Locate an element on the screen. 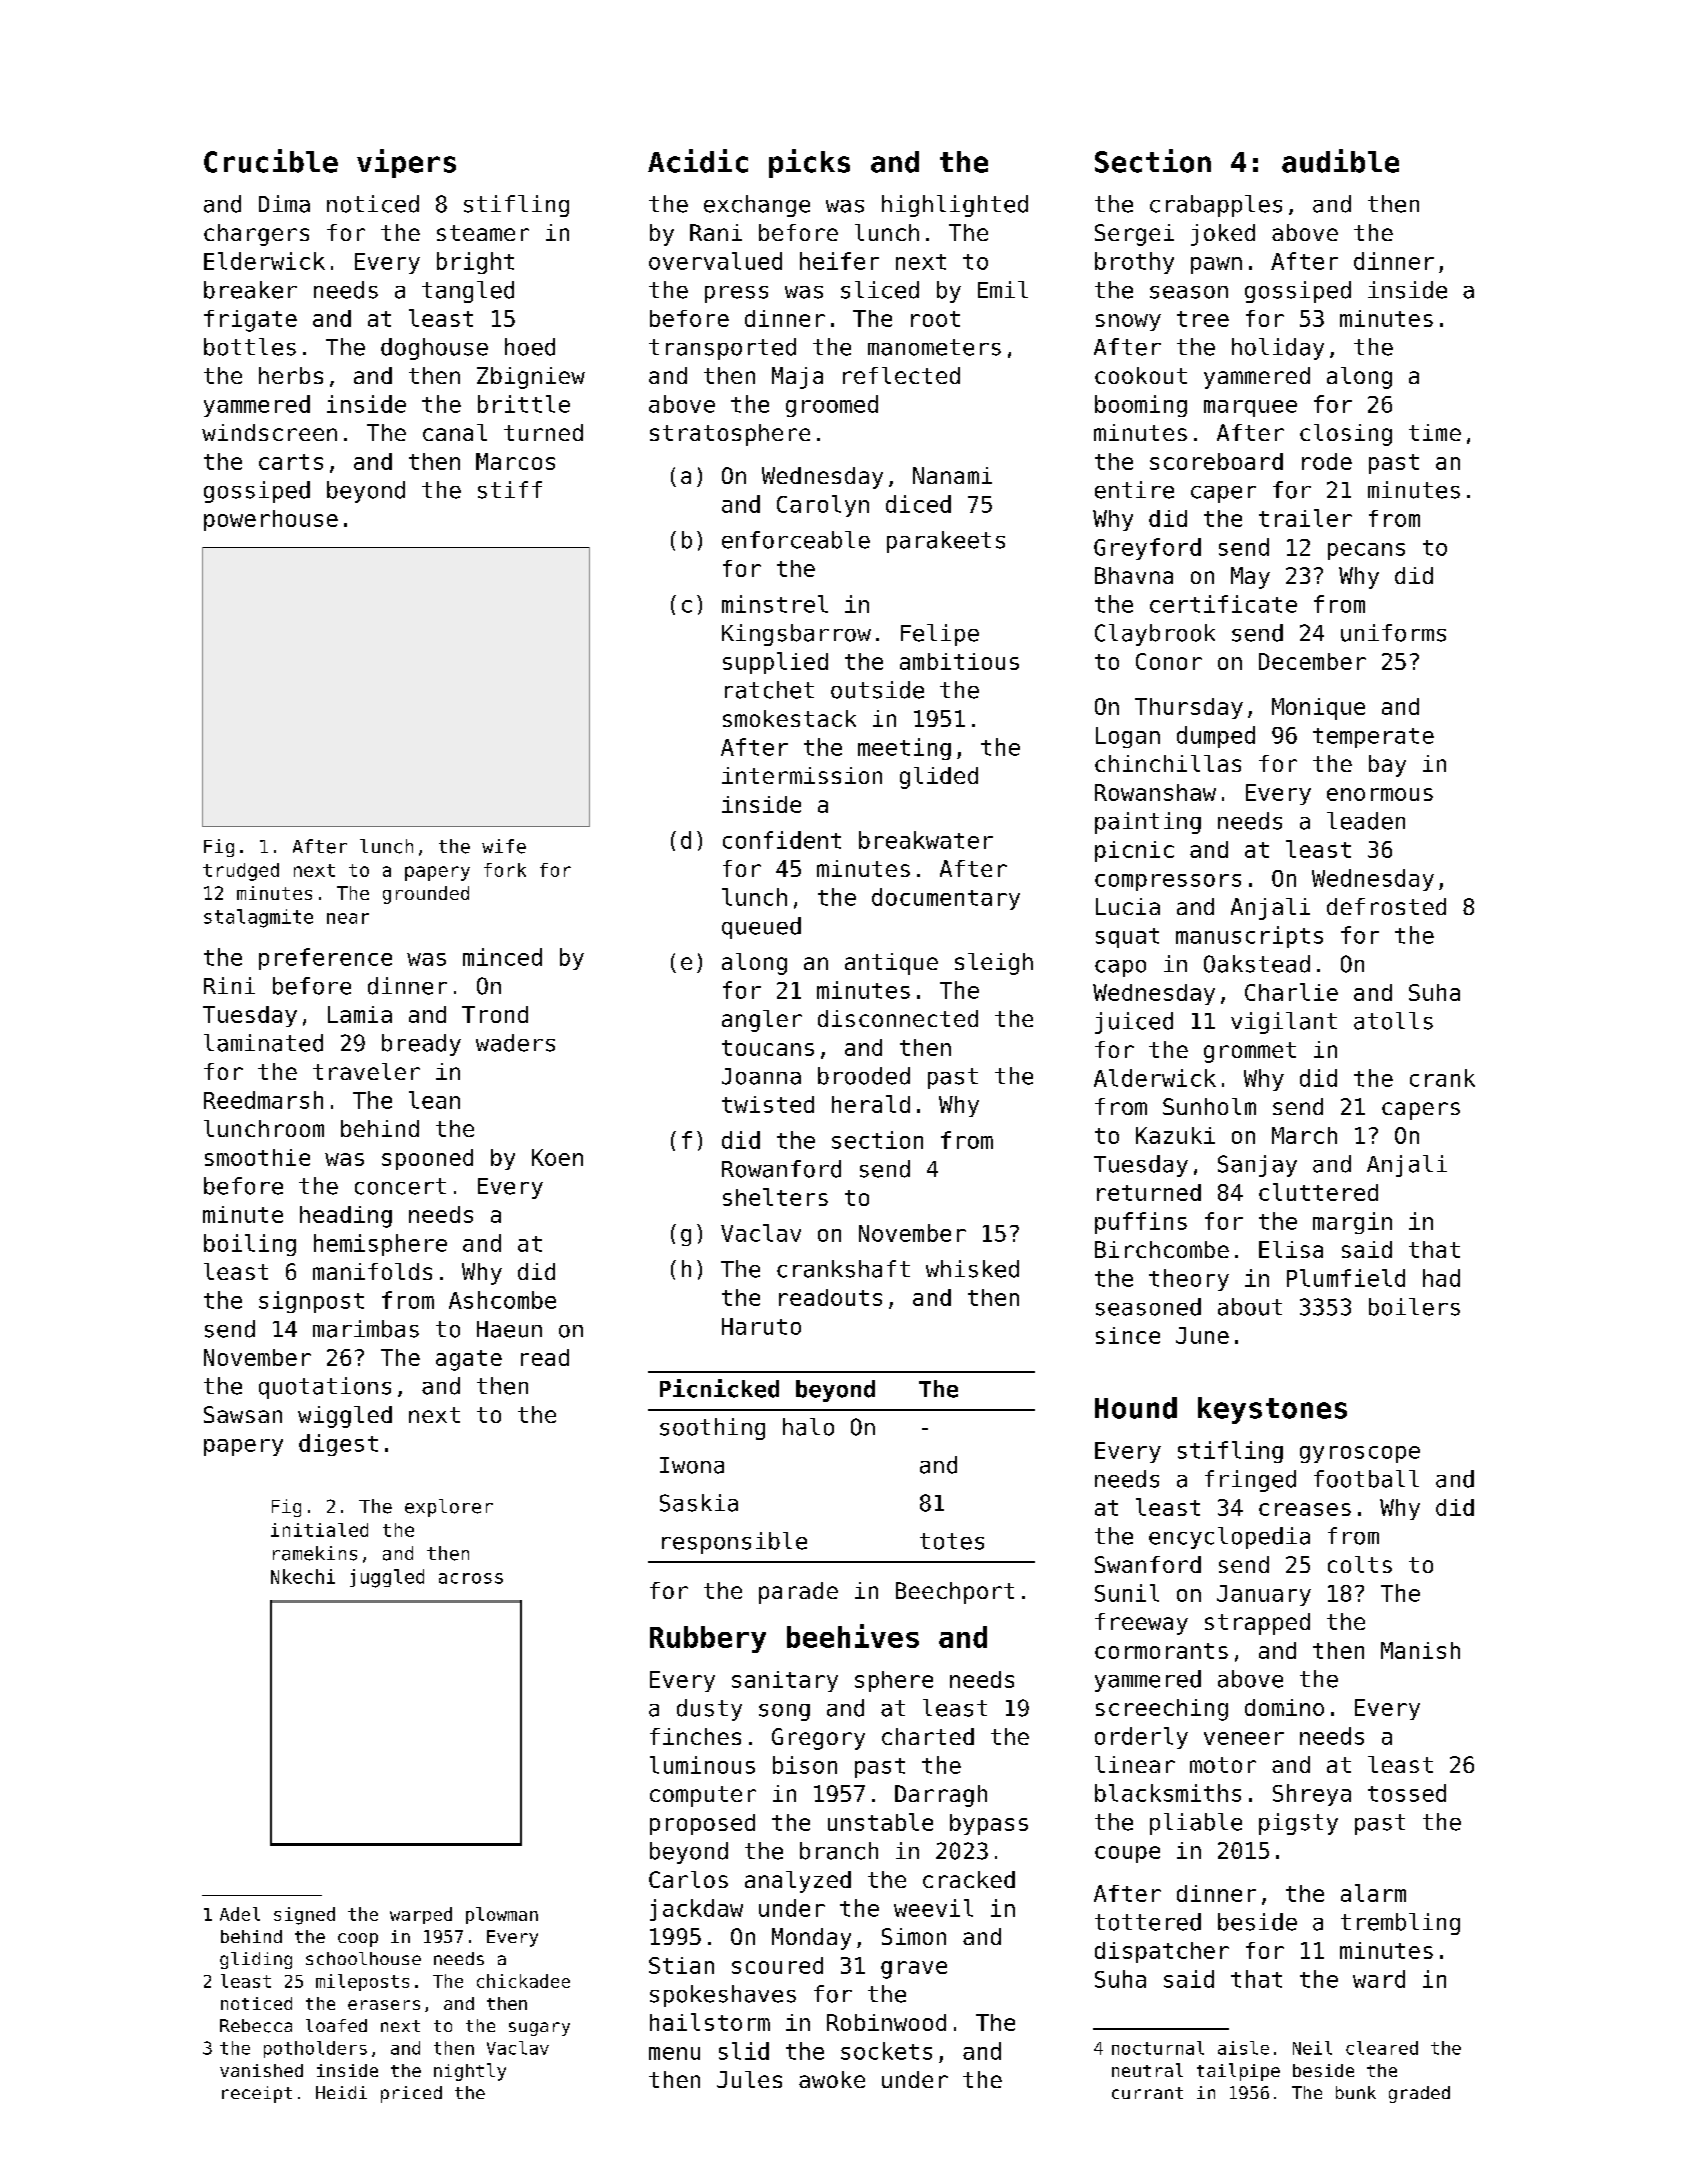 The image size is (1683, 2178). Manish is located at coordinates (1420, 1650).
